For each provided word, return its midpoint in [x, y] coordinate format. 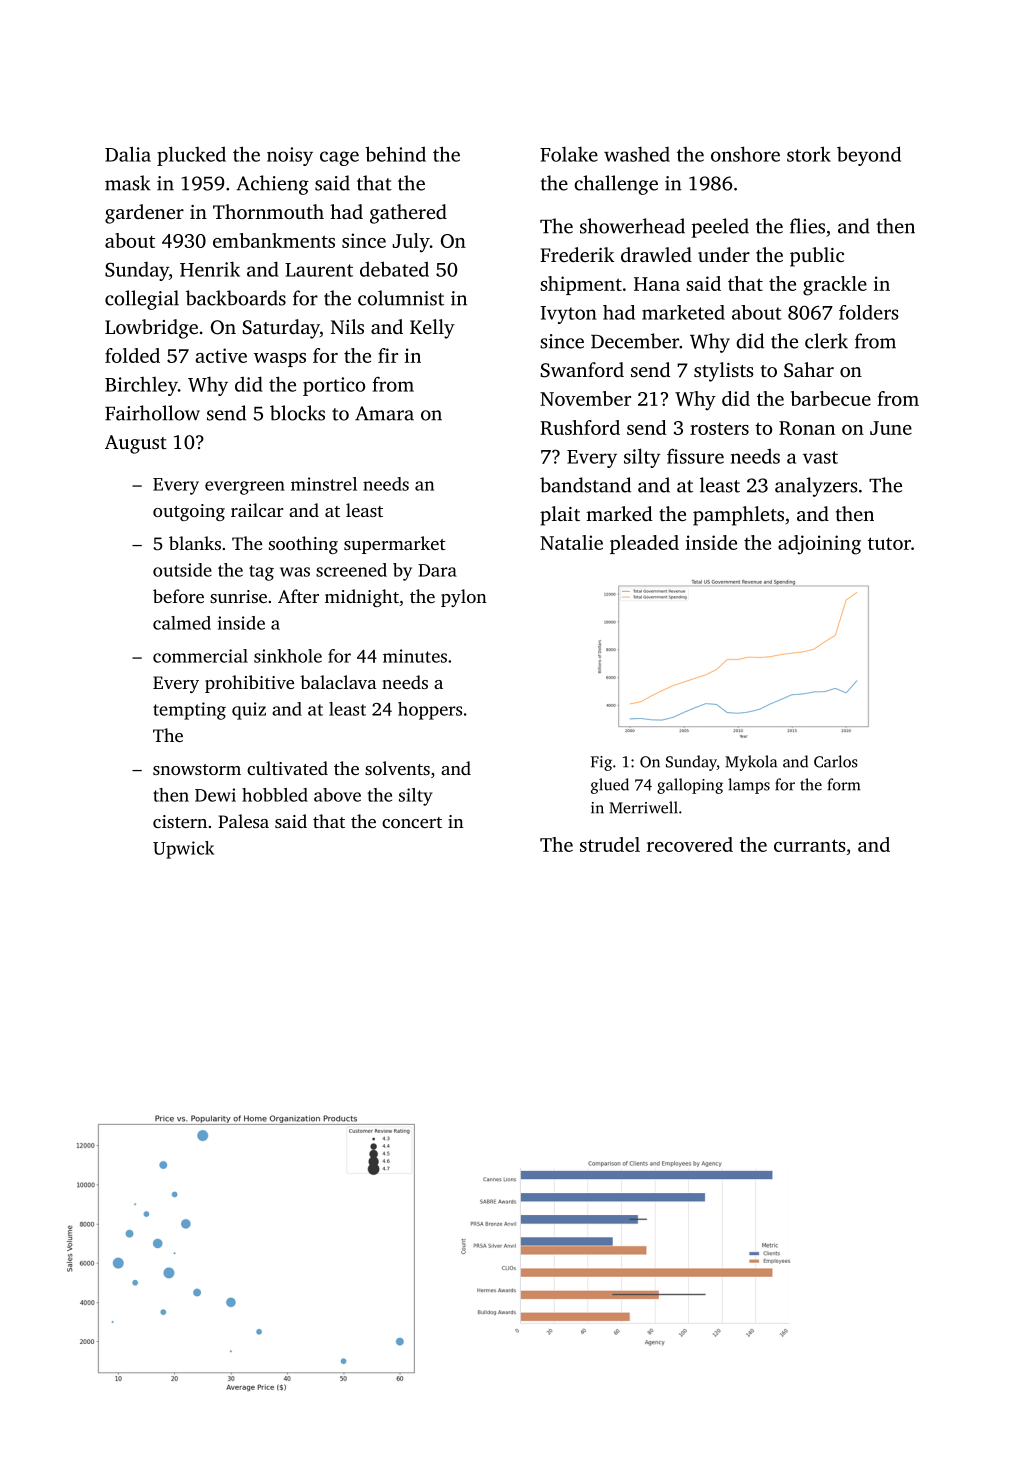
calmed [182, 623]
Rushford [580, 427]
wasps [280, 360]
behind [395, 154]
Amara [384, 413]
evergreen [245, 488]
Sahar [809, 370]
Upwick [183, 850]
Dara [437, 570]
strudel [610, 844]
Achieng [272, 185]
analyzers [816, 487]
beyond [869, 156]
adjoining [819, 545]
